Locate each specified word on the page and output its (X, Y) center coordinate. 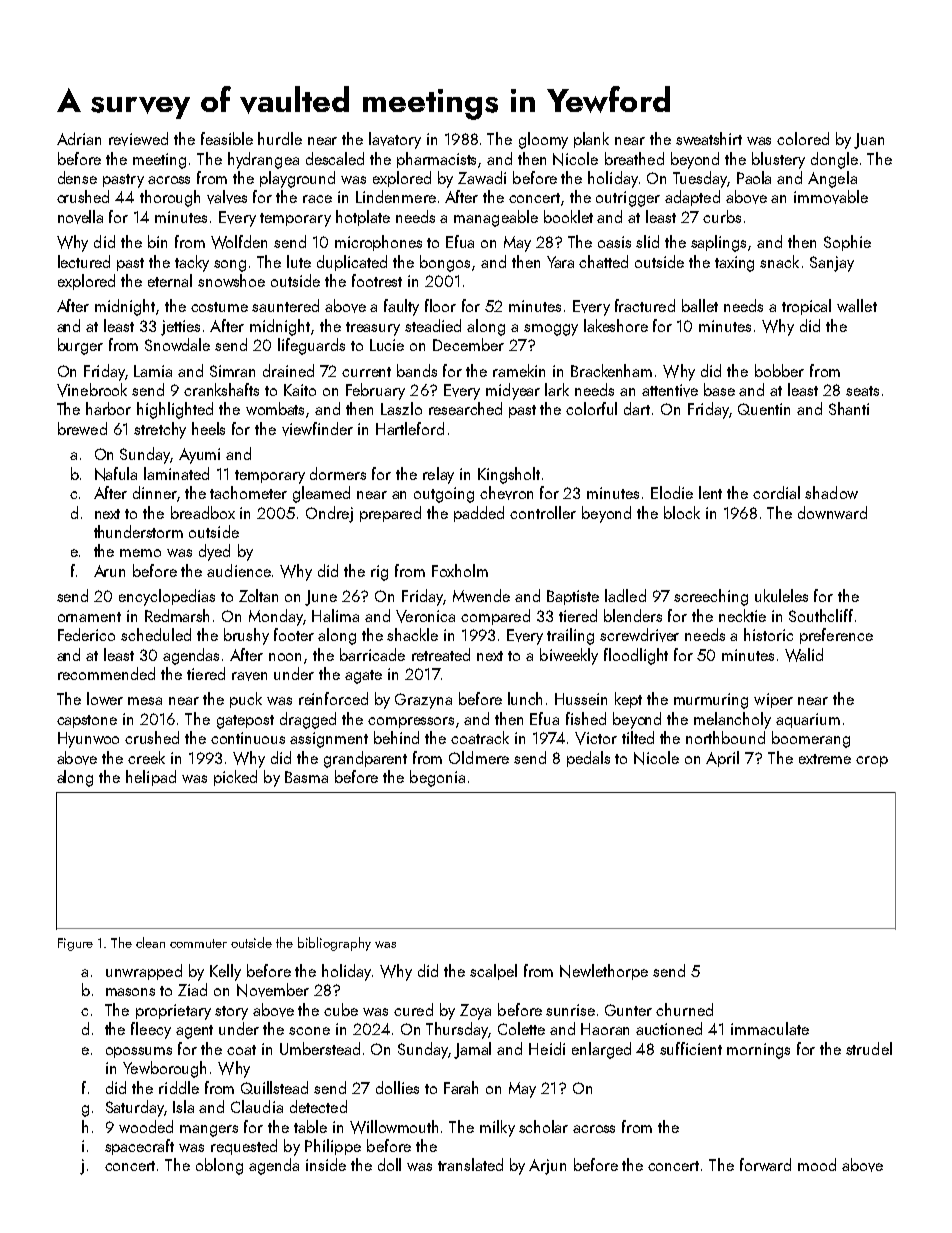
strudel (869, 1048)
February (375, 391)
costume (219, 307)
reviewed (138, 139)
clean (150, 942)
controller (543, 512)
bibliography (334, 944)
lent (710, 492)
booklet (568, 216)
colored (803, 138)
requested (244, 1147)
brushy (246, 636)
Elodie (672, 492)
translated (470, 1164)
